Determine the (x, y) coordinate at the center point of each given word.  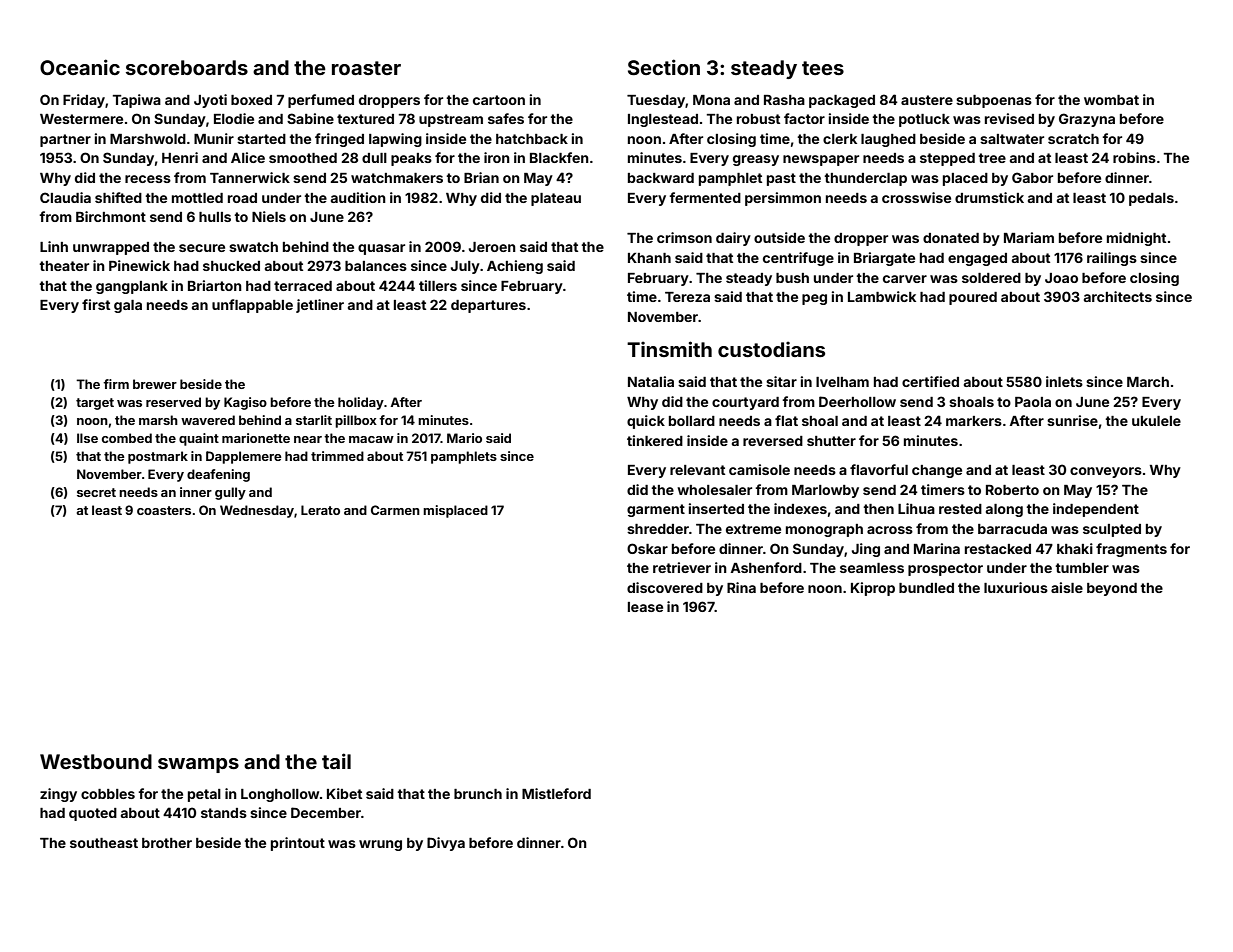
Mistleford (556, 793)
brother (167, 843)
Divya (446, 844)
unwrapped (111, 248)
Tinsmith (669, 349)
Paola (1033, 402)
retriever (682, 567)
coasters (164, 510)
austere (927, 100)
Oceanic (80, 67)
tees (823, 68)
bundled (926, 588)
